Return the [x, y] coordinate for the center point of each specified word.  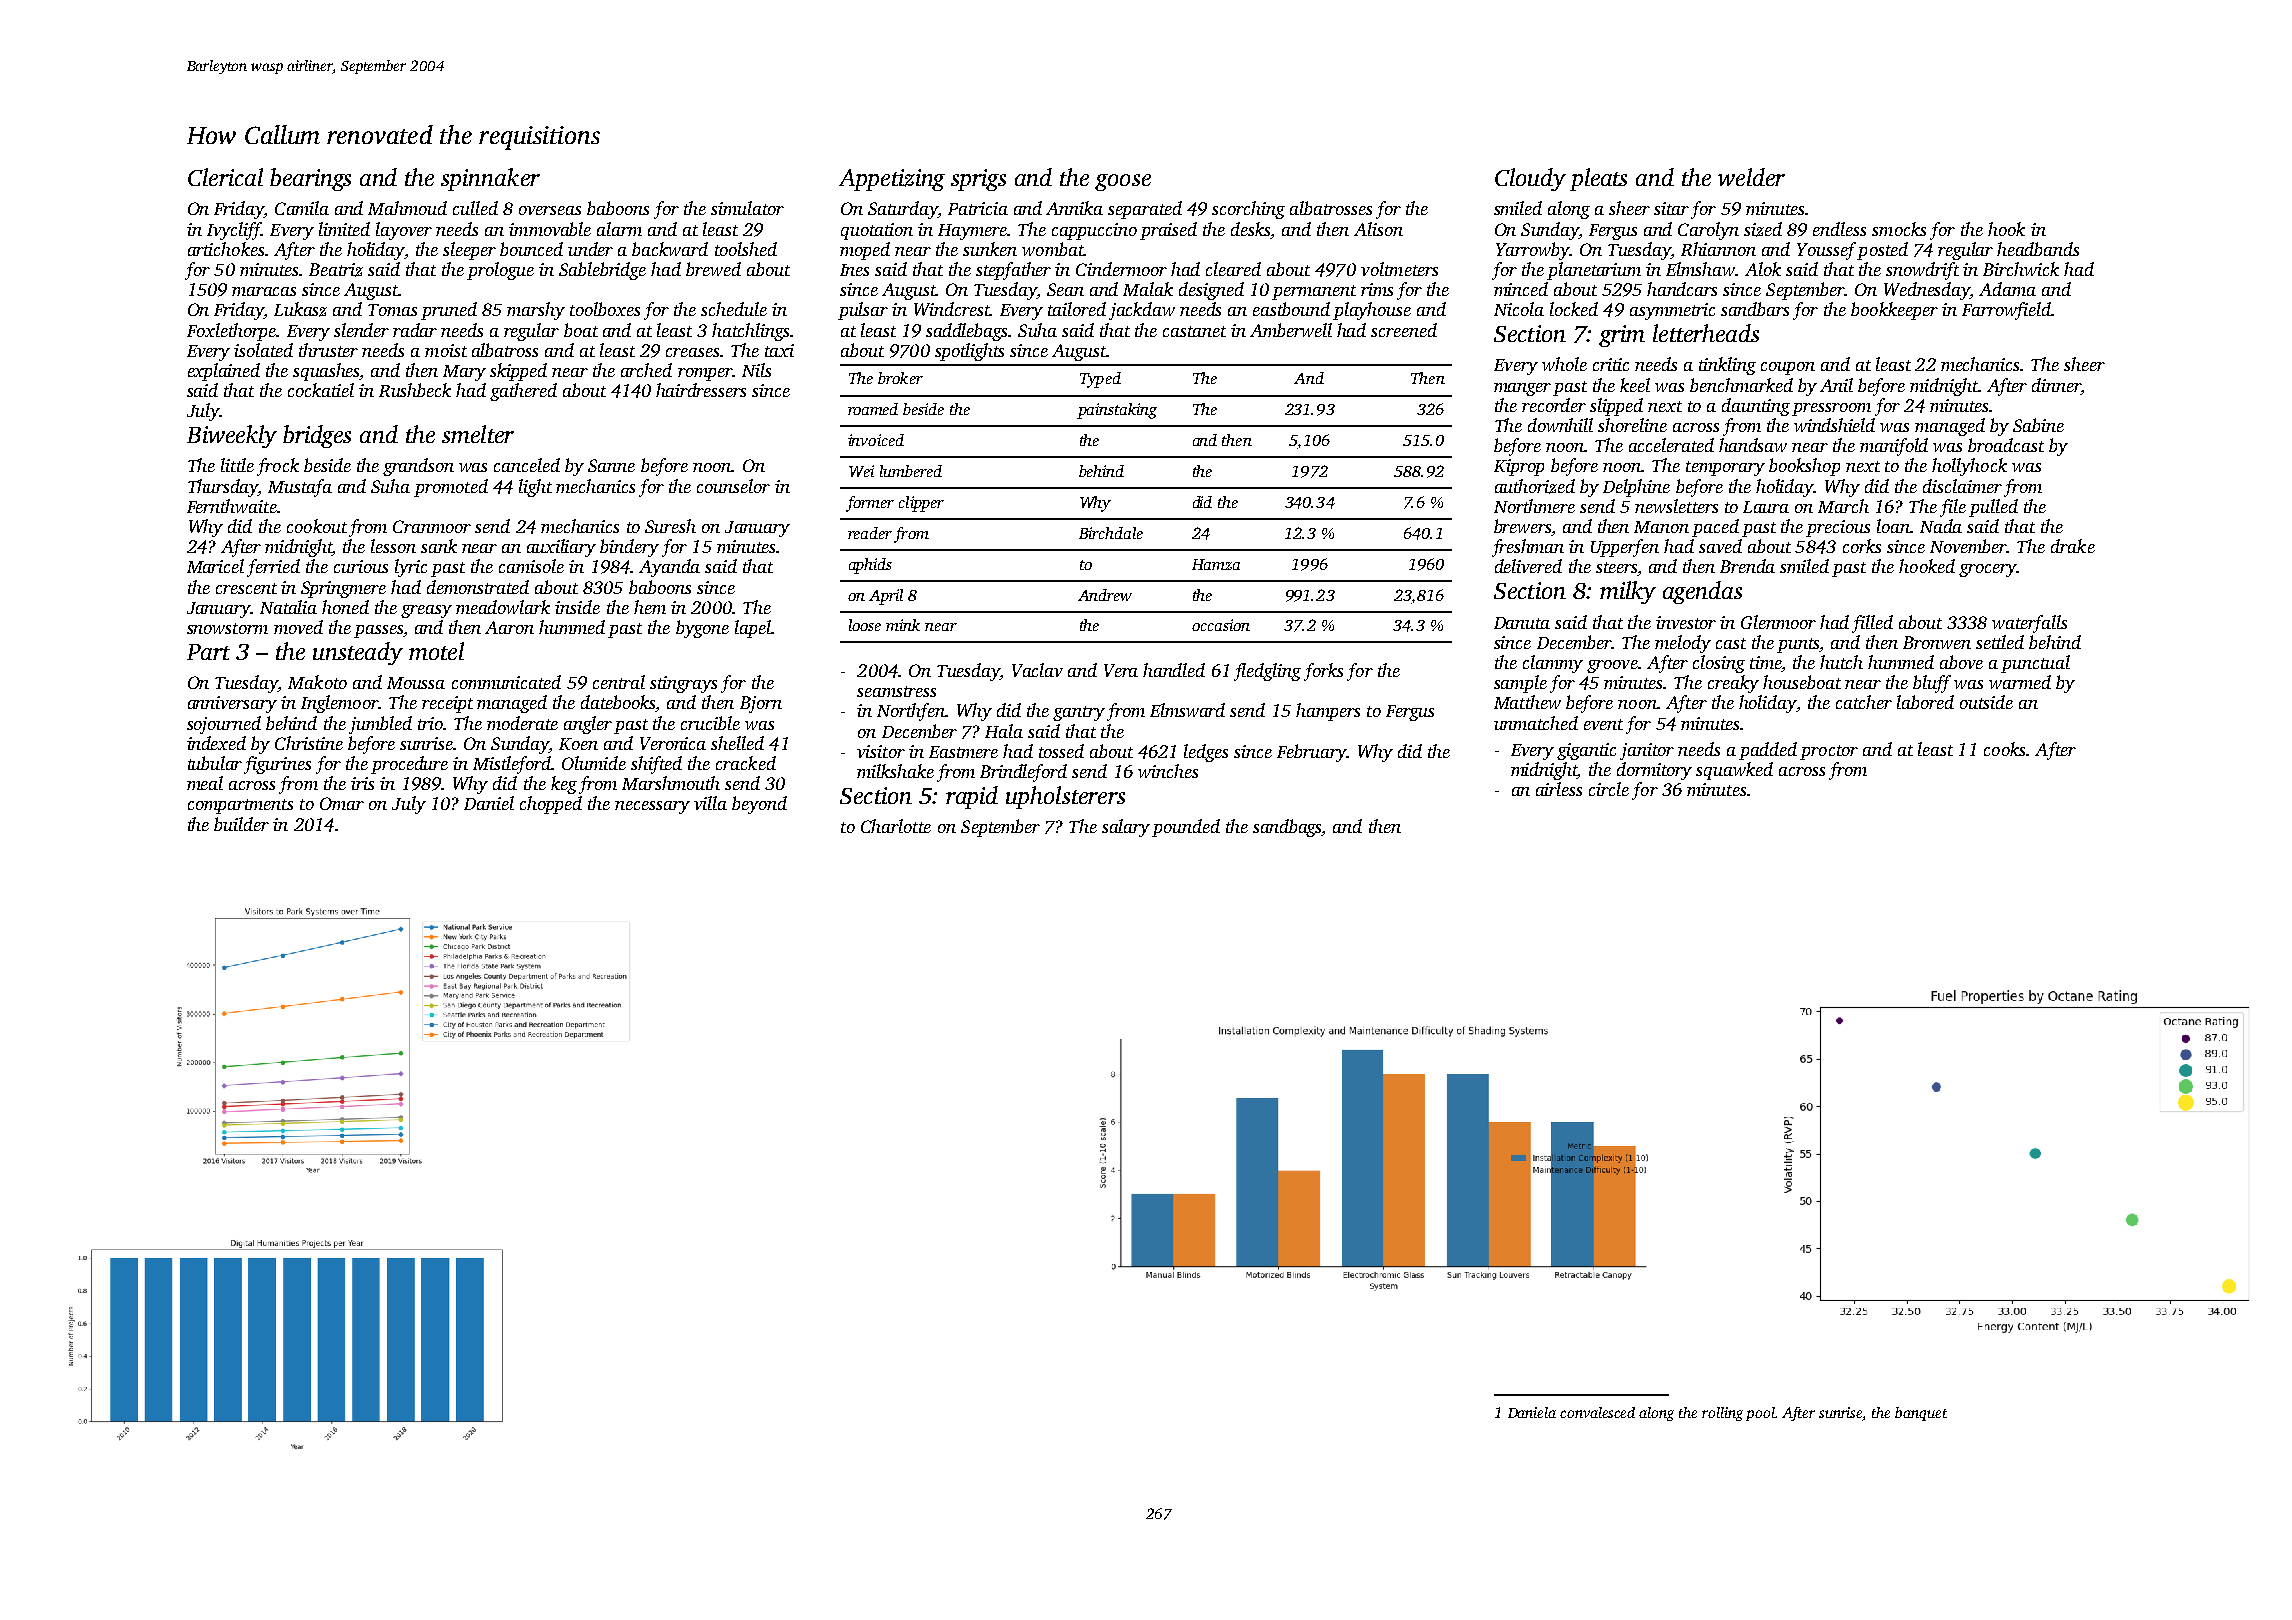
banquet [1921, 1414]
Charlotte [896, 826]
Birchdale [1111, 533]
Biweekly [232, 436]
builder [241, 824]
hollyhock [1969, 467]
